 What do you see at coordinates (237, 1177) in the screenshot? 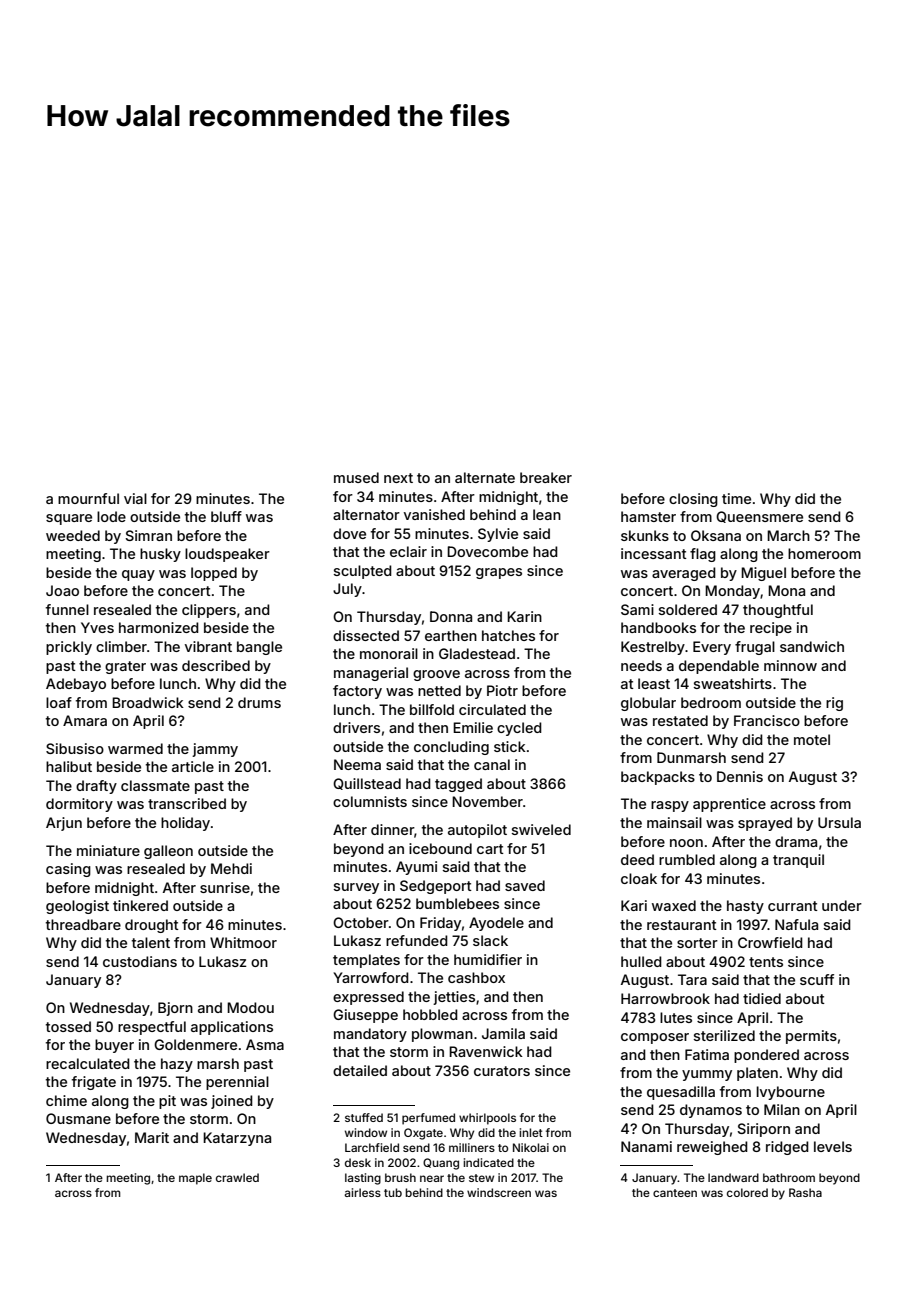
I see `crawled` at bounding box center [237, 1177].
